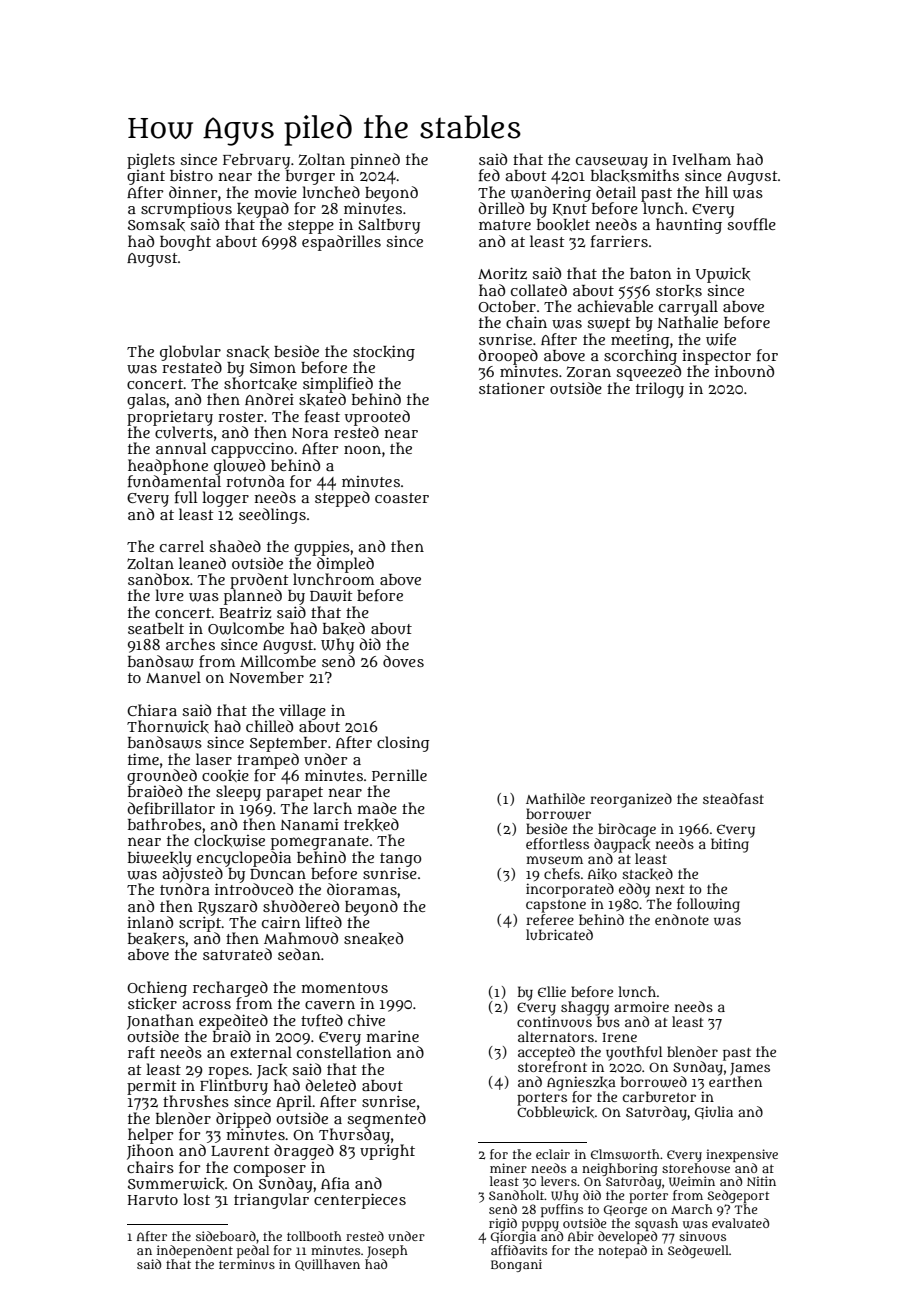 This screenshot has width=908, height=1316. I want to click on biting, so click(730, 845).
